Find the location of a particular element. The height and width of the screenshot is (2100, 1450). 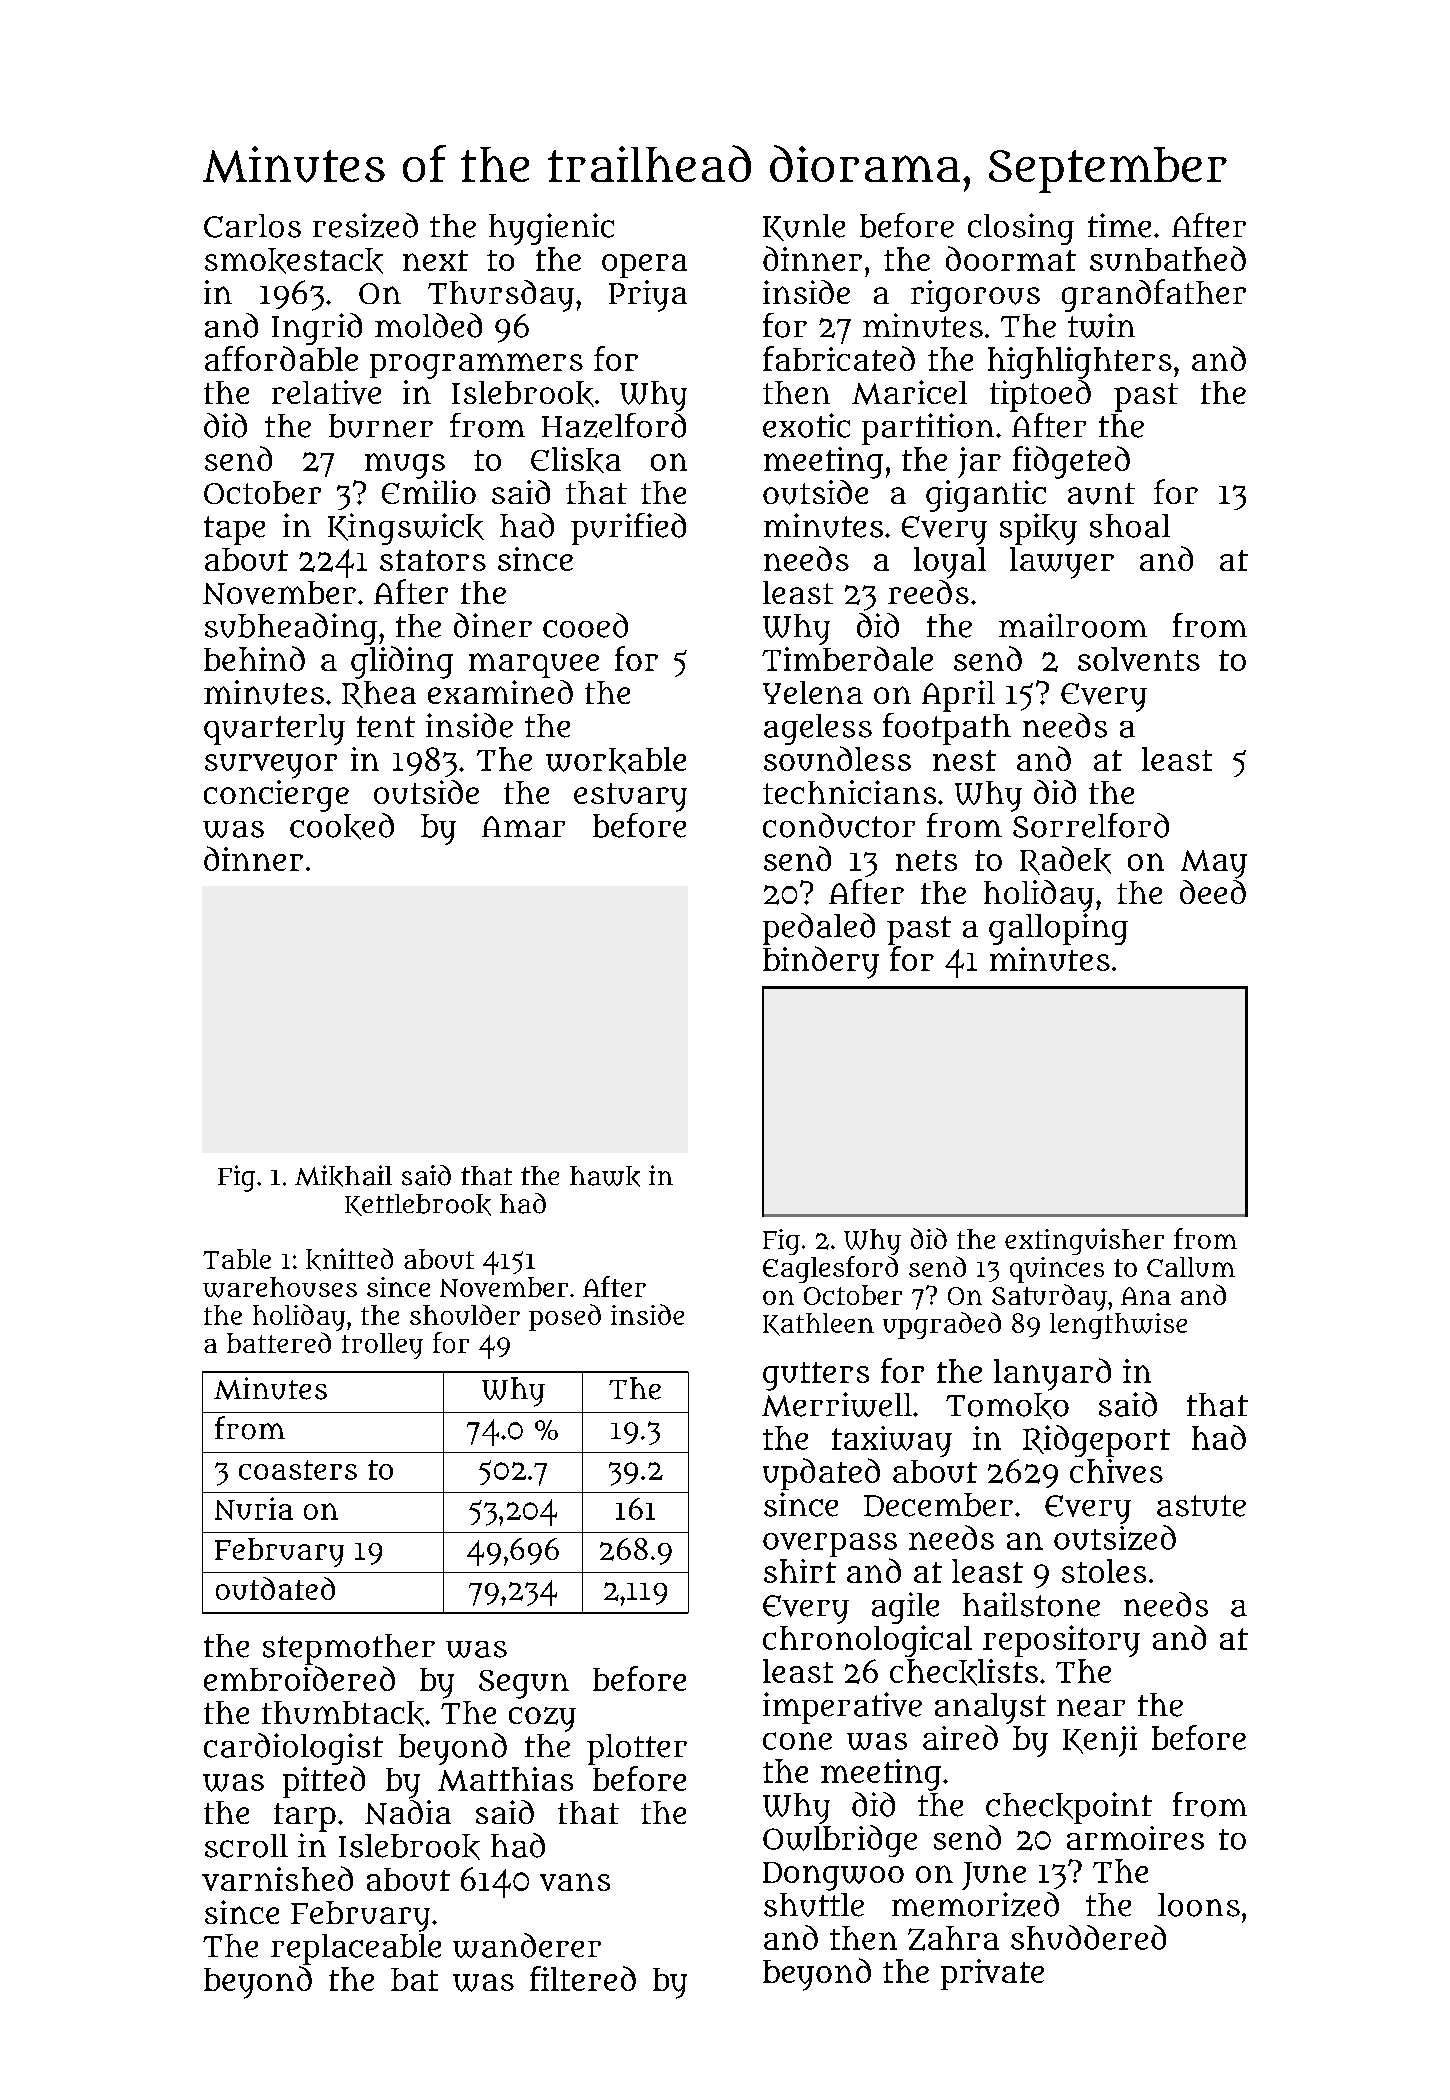

replaceable is located at coordinates (356, 1949).
